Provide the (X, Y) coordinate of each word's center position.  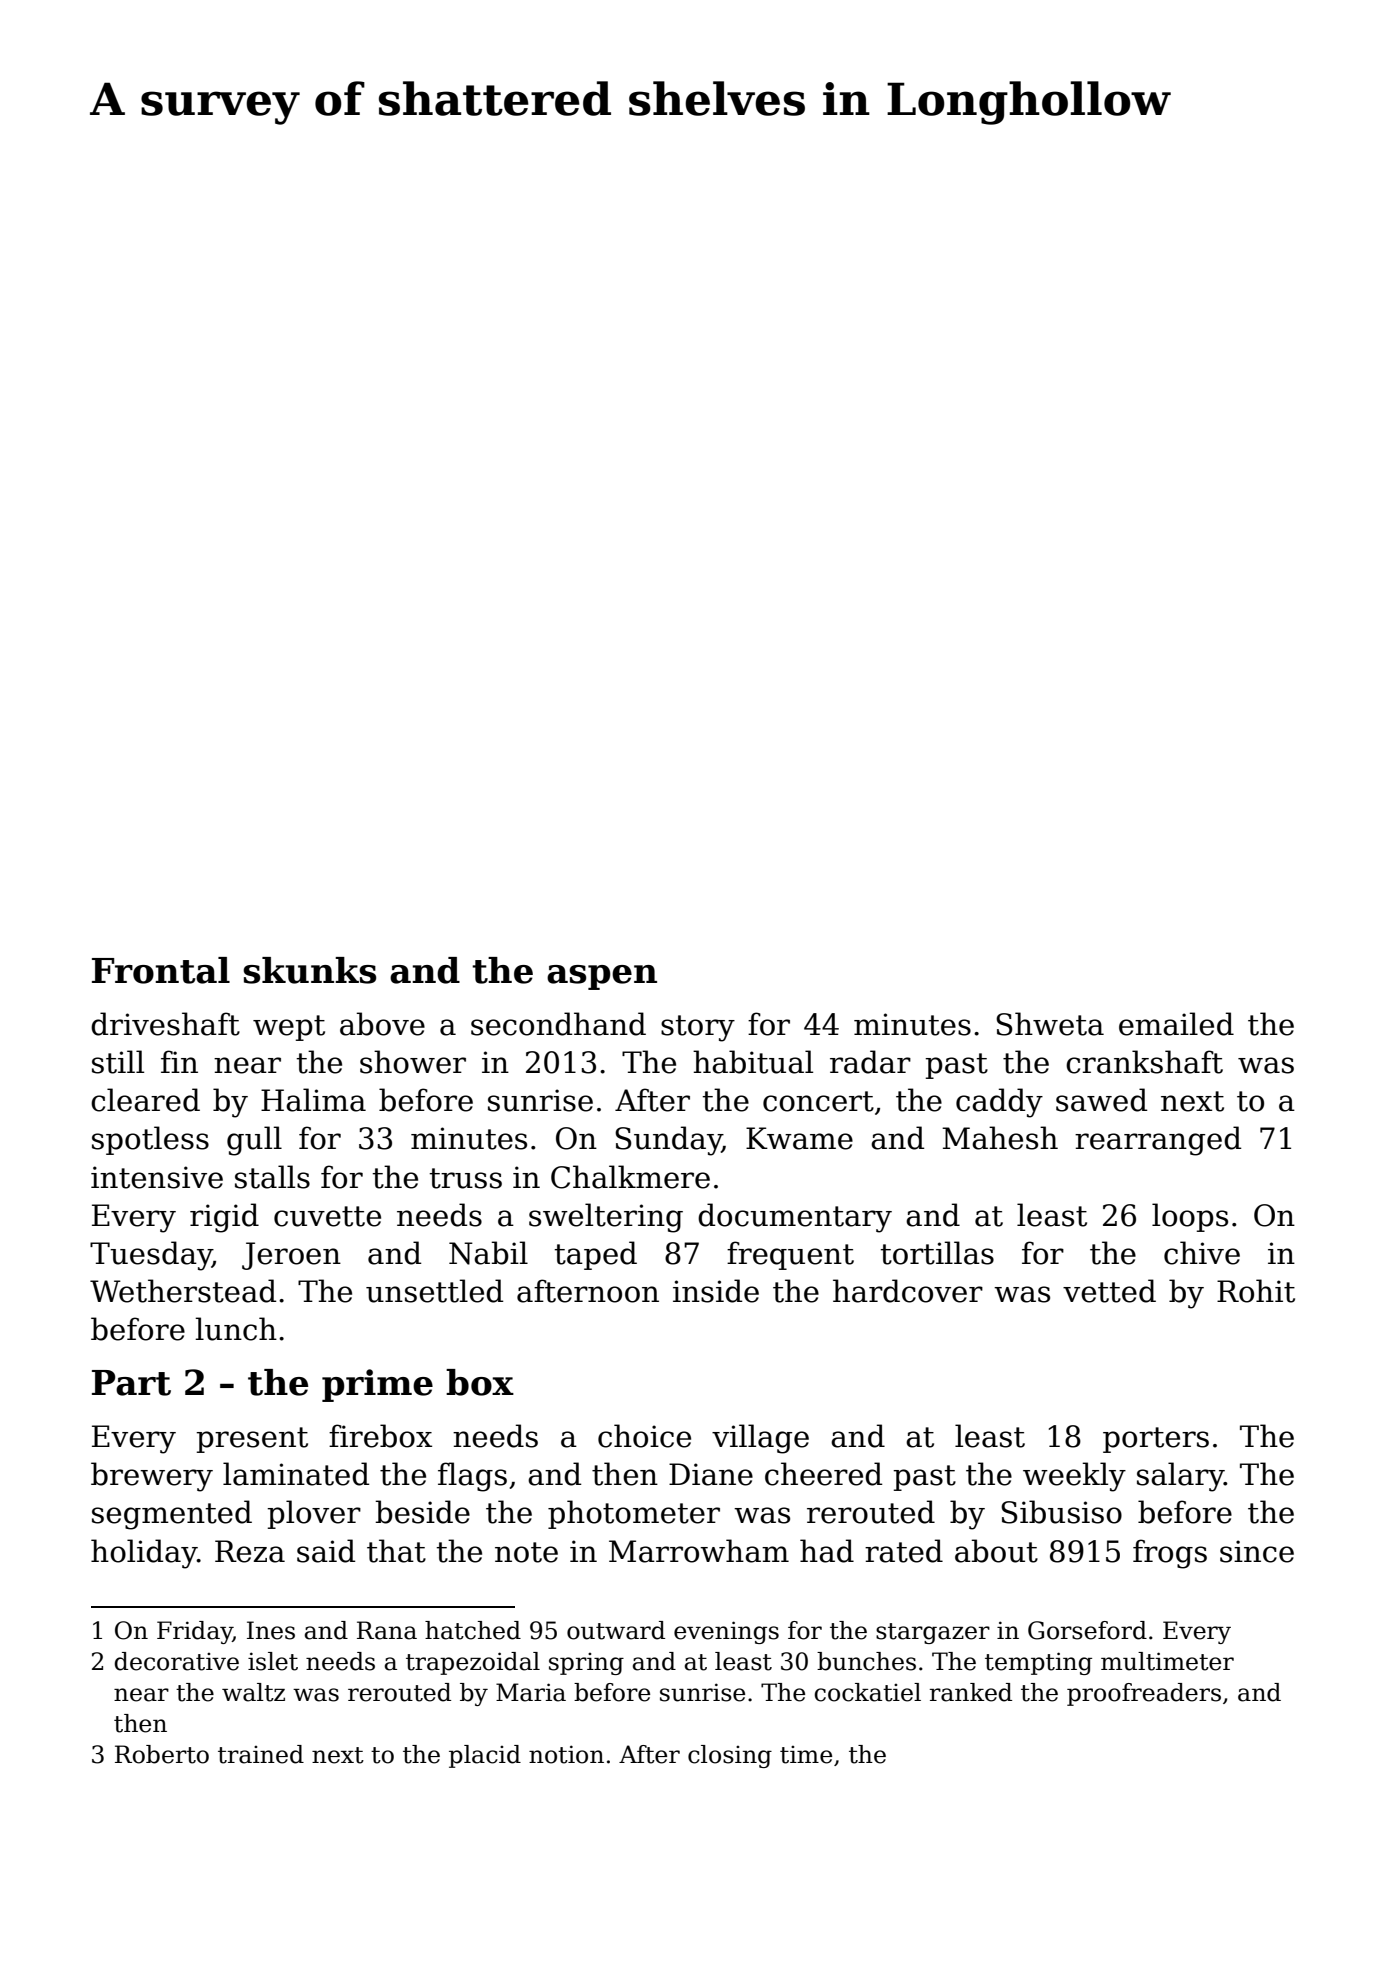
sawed (1101, 1100)
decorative (177, 1661)
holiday (144, 1554)
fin (179, 1061)
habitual (753, 1062)
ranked (971, 1692)
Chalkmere (630, 1177)
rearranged (1158, 1141)
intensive (157, 1177)
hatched (473, 1630)
